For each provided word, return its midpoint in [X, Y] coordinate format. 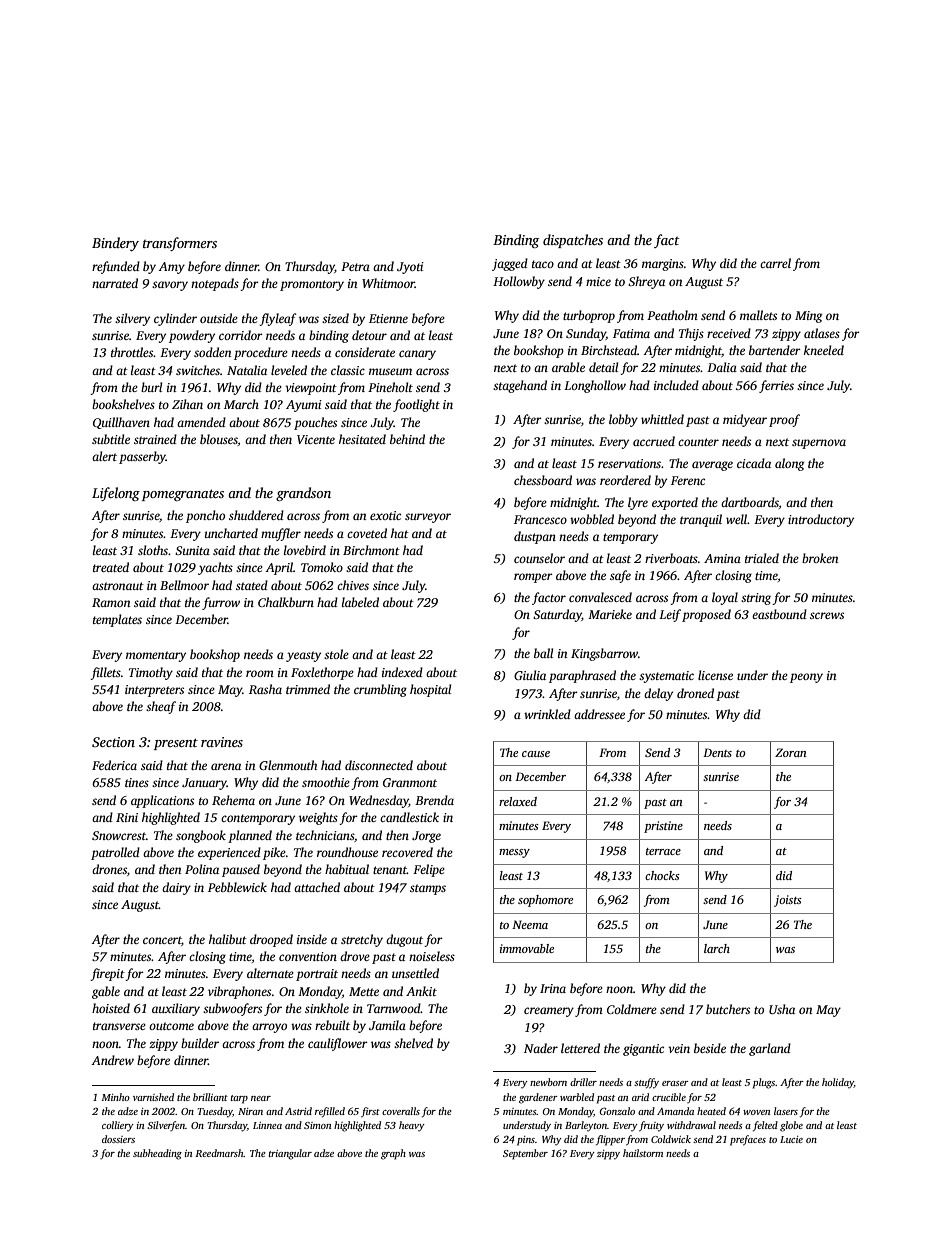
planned [250, 836]
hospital [430, 690]
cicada [754, 463]
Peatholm [672, 315]
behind [407, 439]
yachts [215, 568]
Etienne [388, 318]
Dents [717, 752]
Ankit [421, 991]
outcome [171, 1026]
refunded [116, 267]
